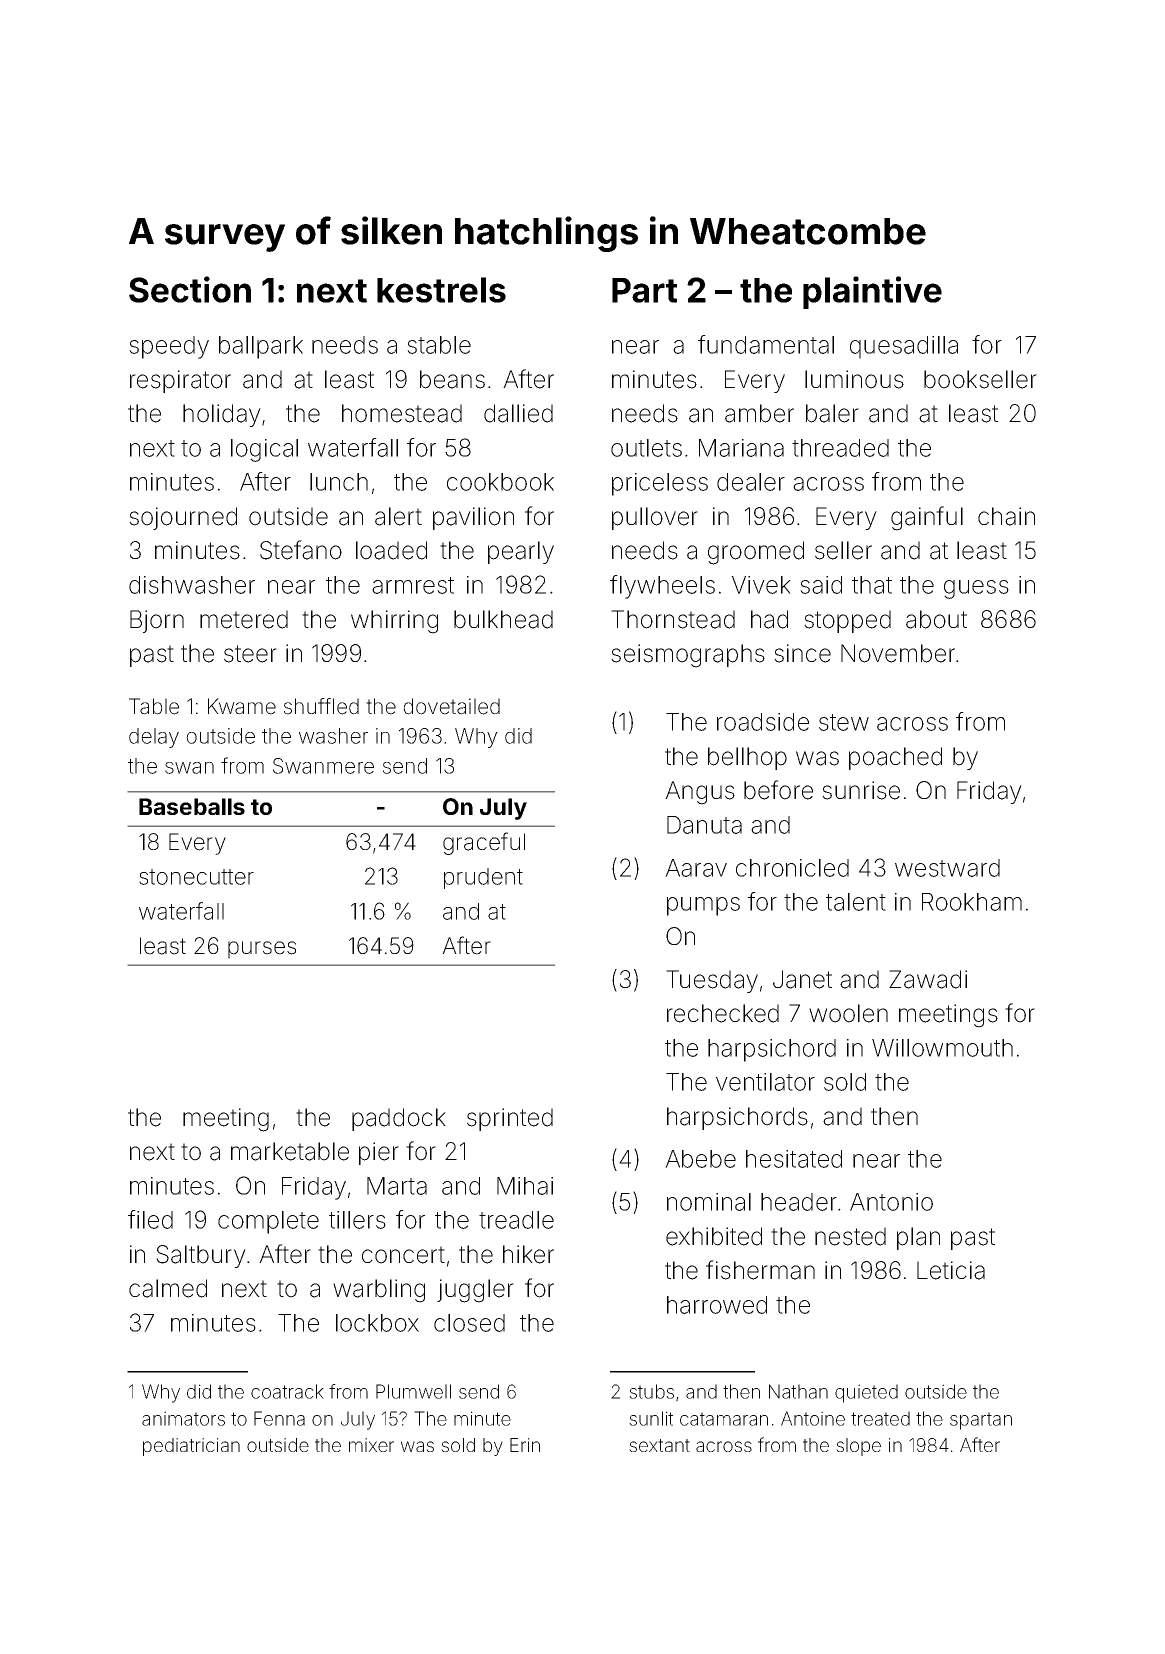  What do you see at coordinates (183, 1418) in the document?
I see `animators` at bounding box center [183, 1418].
